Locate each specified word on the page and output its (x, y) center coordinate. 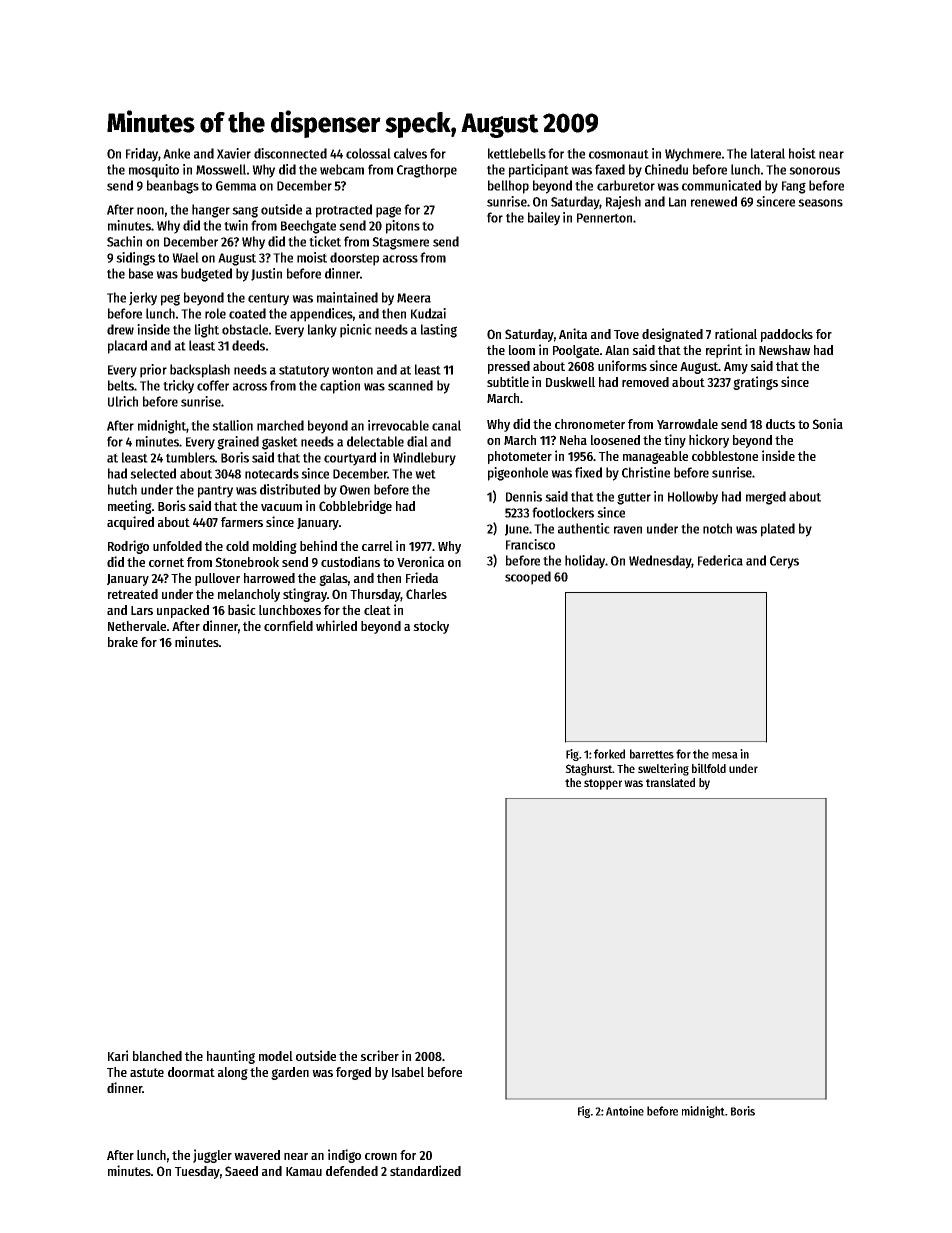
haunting (231, 1057)
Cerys (784, 562)
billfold (709, 768)
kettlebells (517, 153)
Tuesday (197, 1172)
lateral (768, 153)
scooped (528, 578)
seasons (820, 203)
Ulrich (123, 401)
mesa (725, 755)
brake (123, 642)
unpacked (183, 611)
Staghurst (588, 770)
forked (609, 754)
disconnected (290, 153)
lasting (439, 331)
